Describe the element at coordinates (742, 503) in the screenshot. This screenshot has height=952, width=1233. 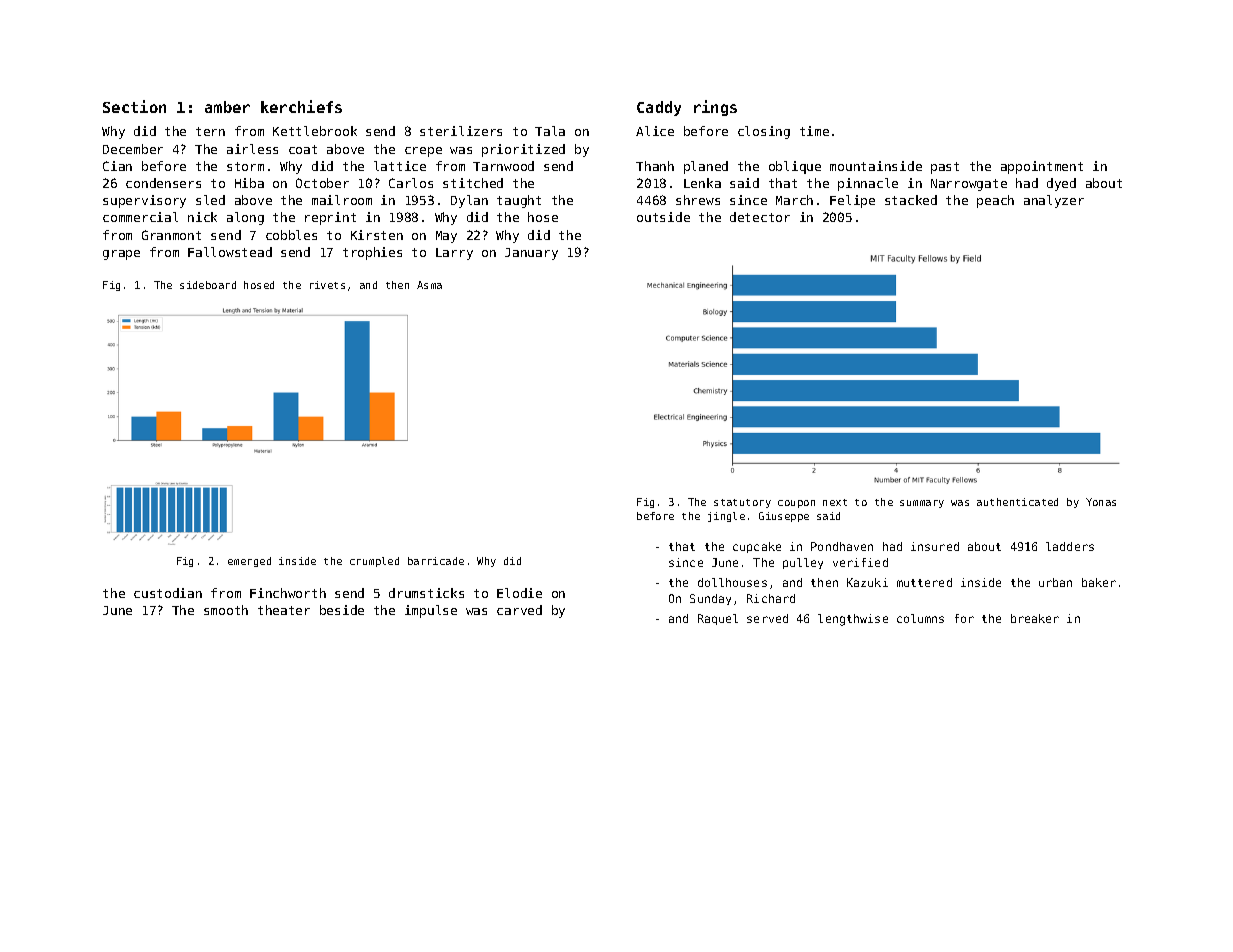
I see `statutory` at that location.
